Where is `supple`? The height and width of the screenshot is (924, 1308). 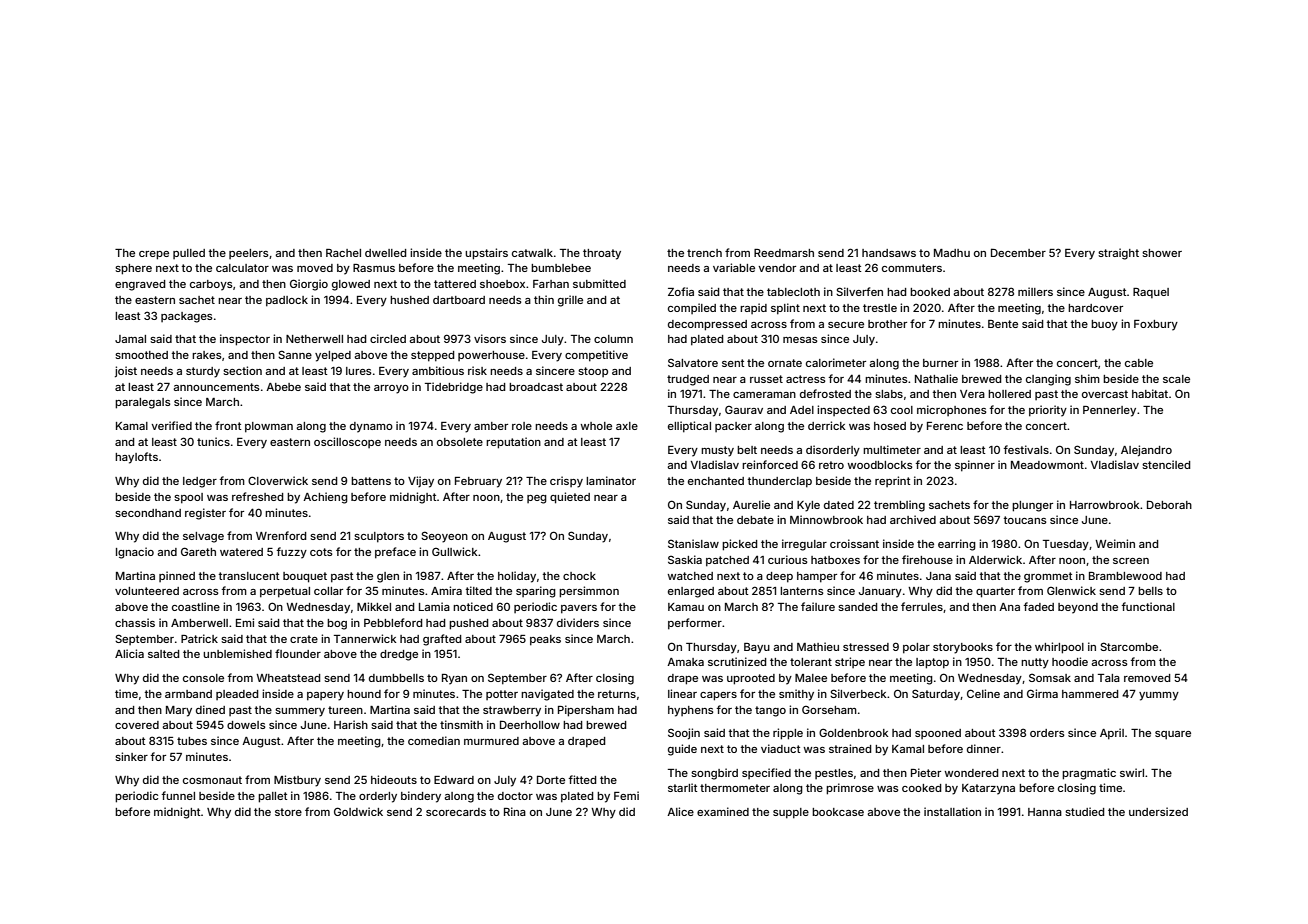
supple is located at coordinates (791, 813).
